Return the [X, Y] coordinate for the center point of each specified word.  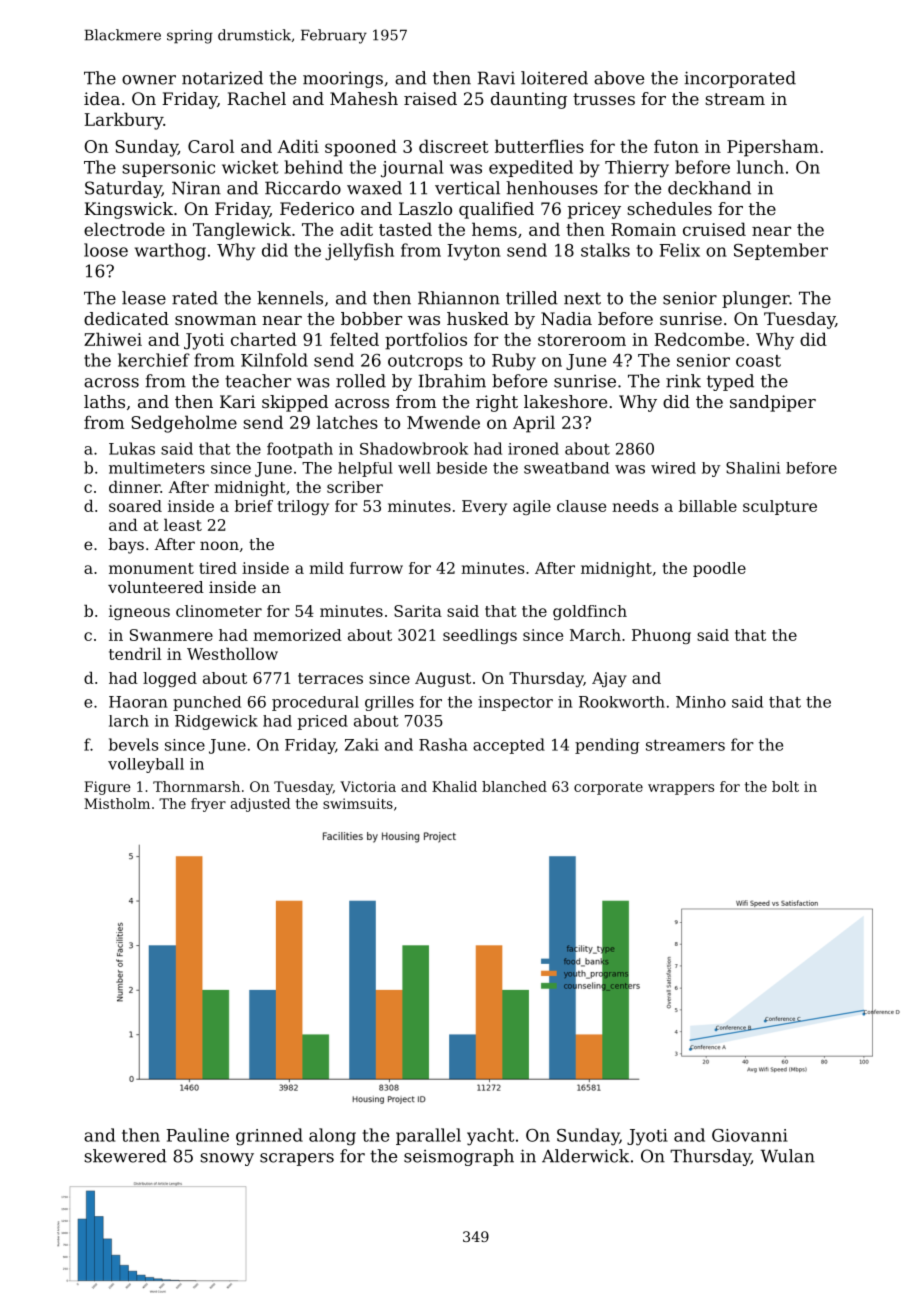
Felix [679, 250]
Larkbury [124, 121]
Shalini [753, 468]
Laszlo [425, 208]
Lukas [132, 448]
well [414, 468]
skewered [125, 1156]
